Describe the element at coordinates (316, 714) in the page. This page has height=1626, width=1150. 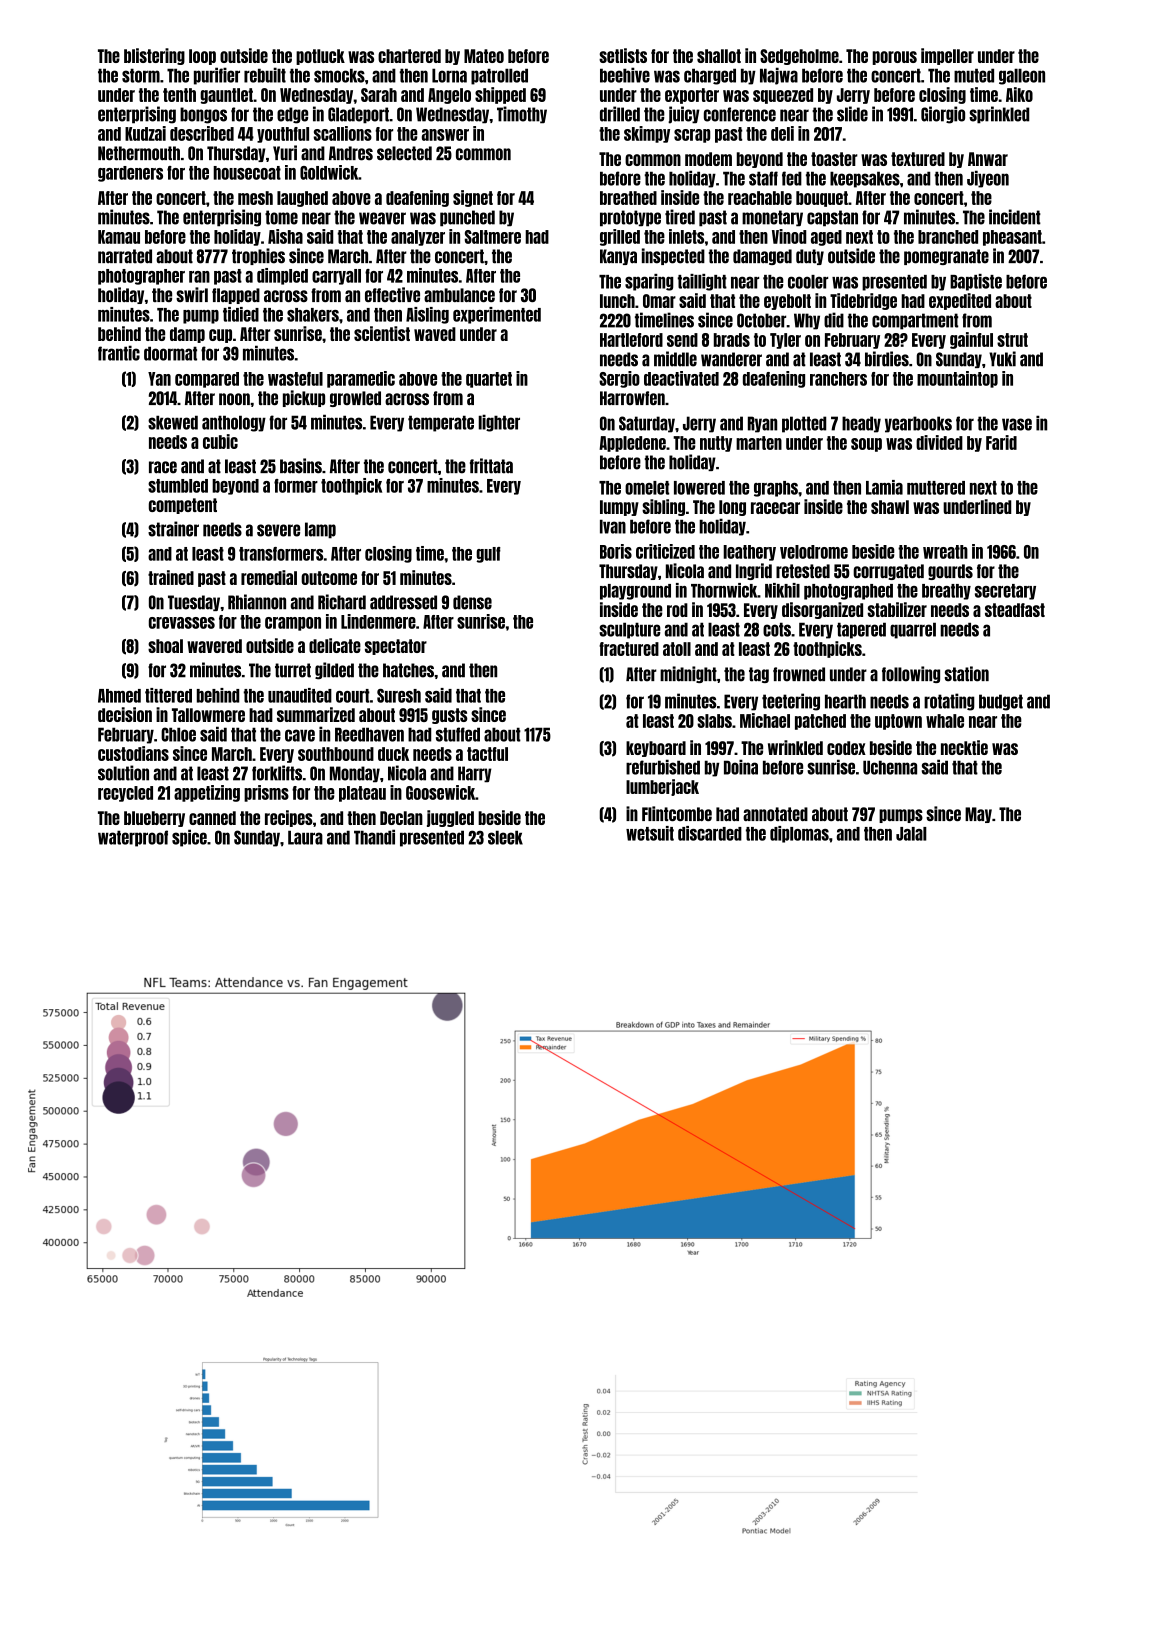
I see `summarized` at that location.
